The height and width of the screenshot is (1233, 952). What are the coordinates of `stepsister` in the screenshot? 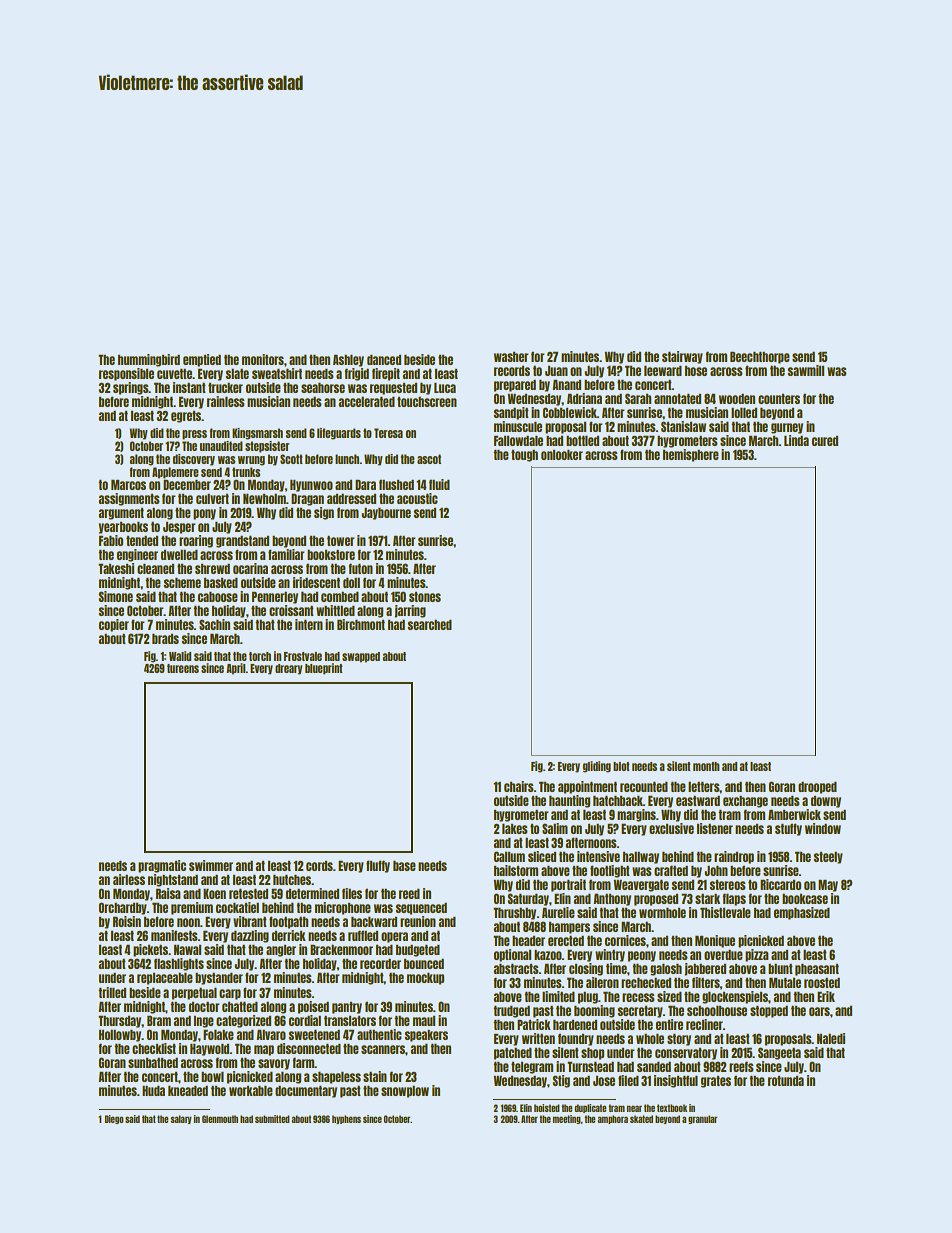 It's located at (267, 447).
